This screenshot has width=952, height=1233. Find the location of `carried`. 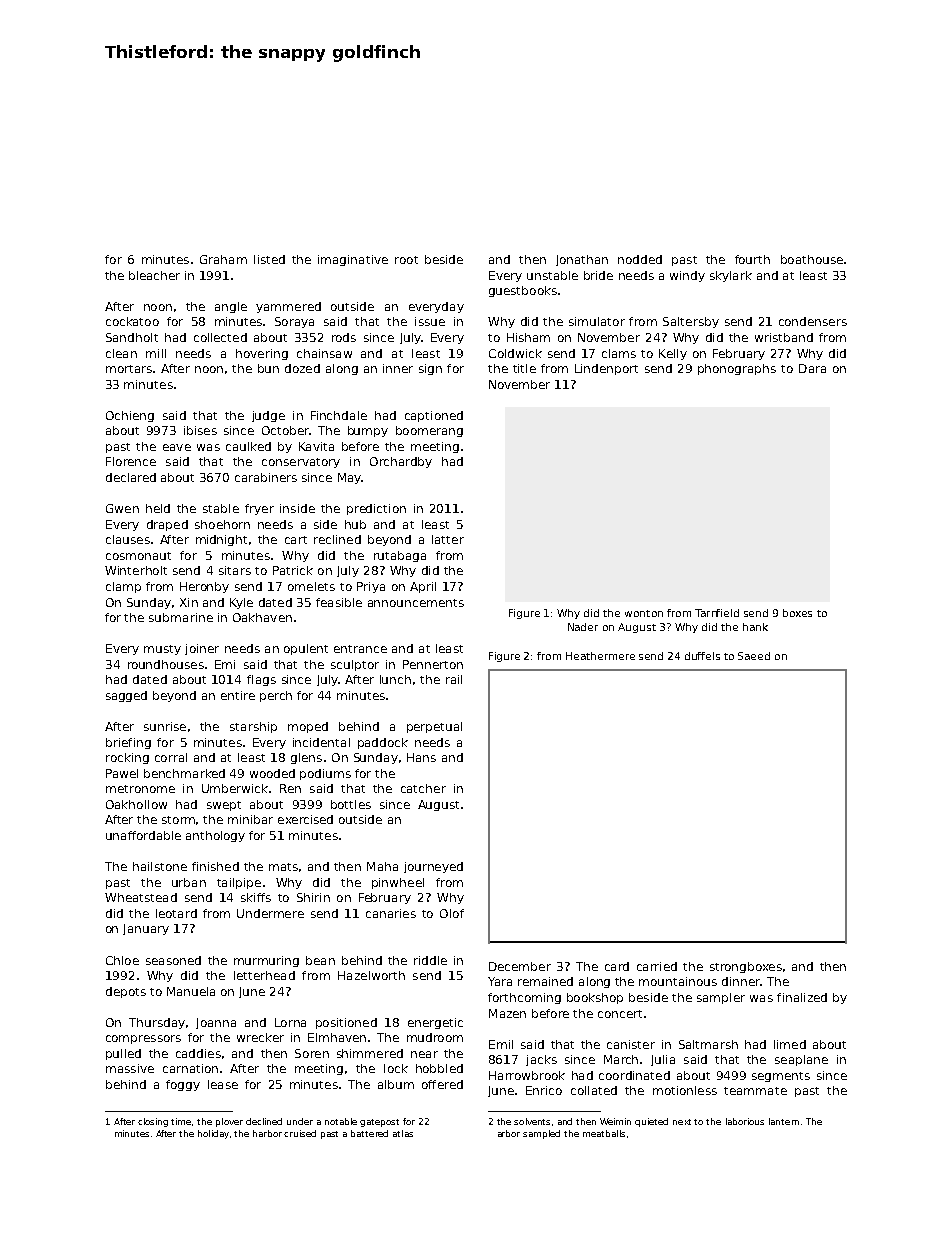

carried is located at coordinates (657, 966).
